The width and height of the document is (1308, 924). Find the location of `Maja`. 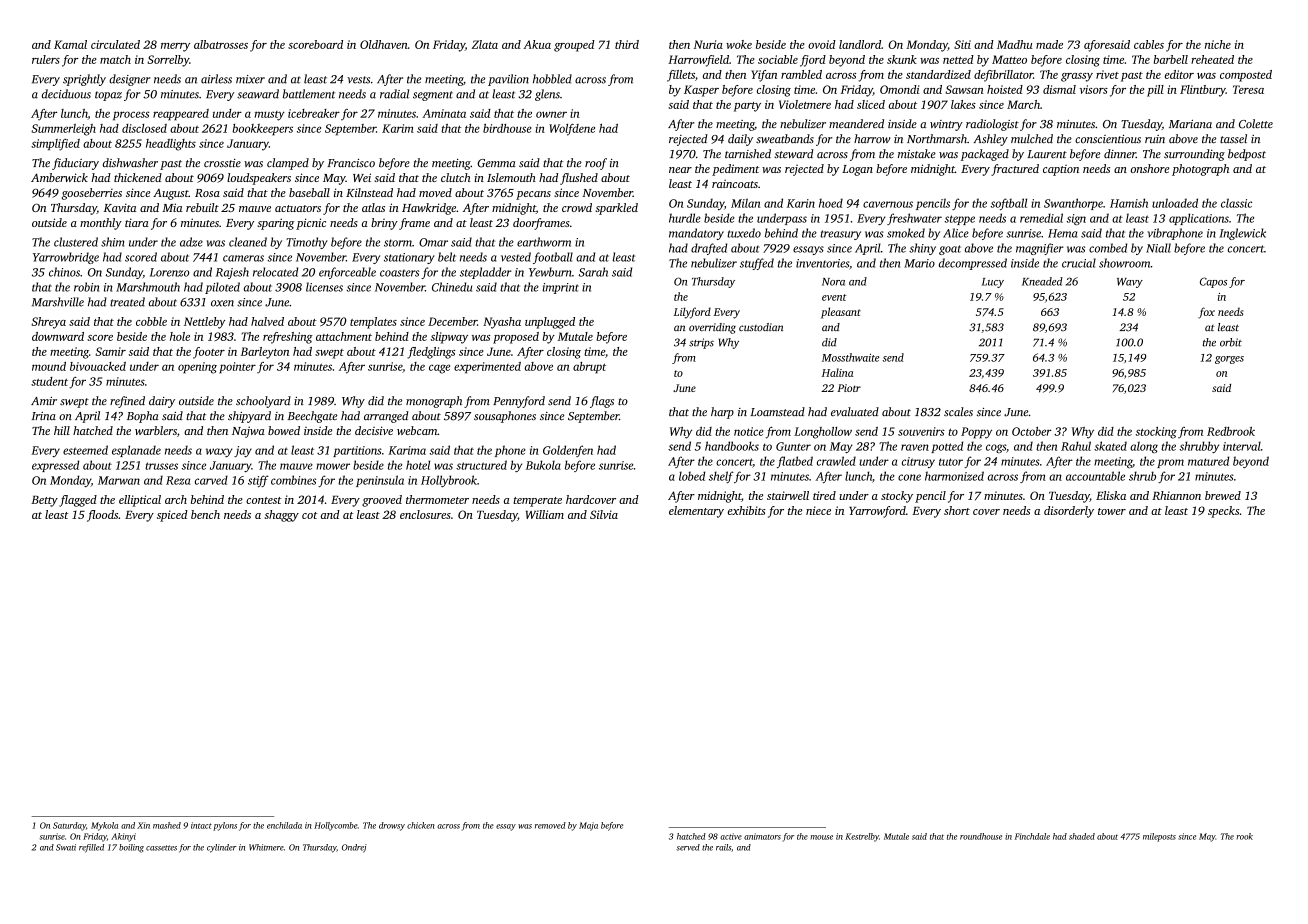

Maja is located at coordinates (588, 826).
